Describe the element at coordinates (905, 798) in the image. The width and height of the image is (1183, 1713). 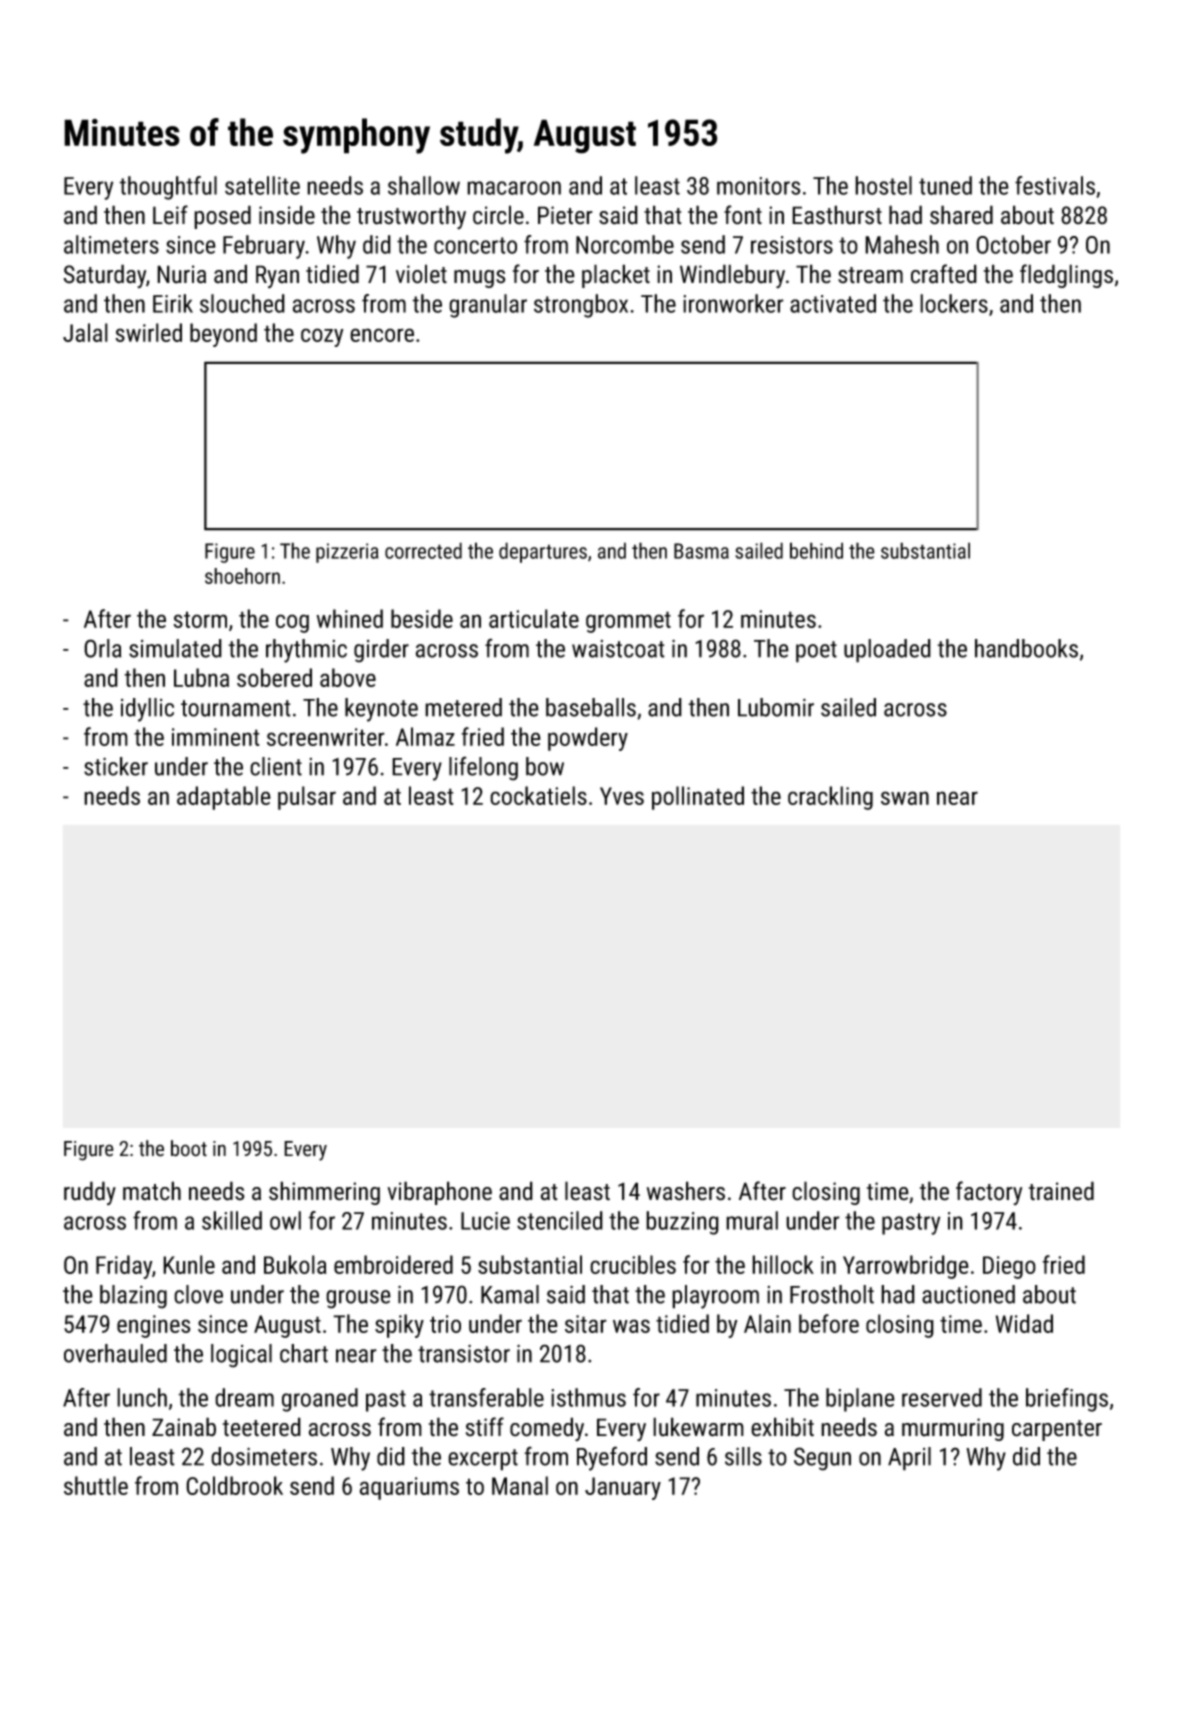
I see `swan` at that location.
